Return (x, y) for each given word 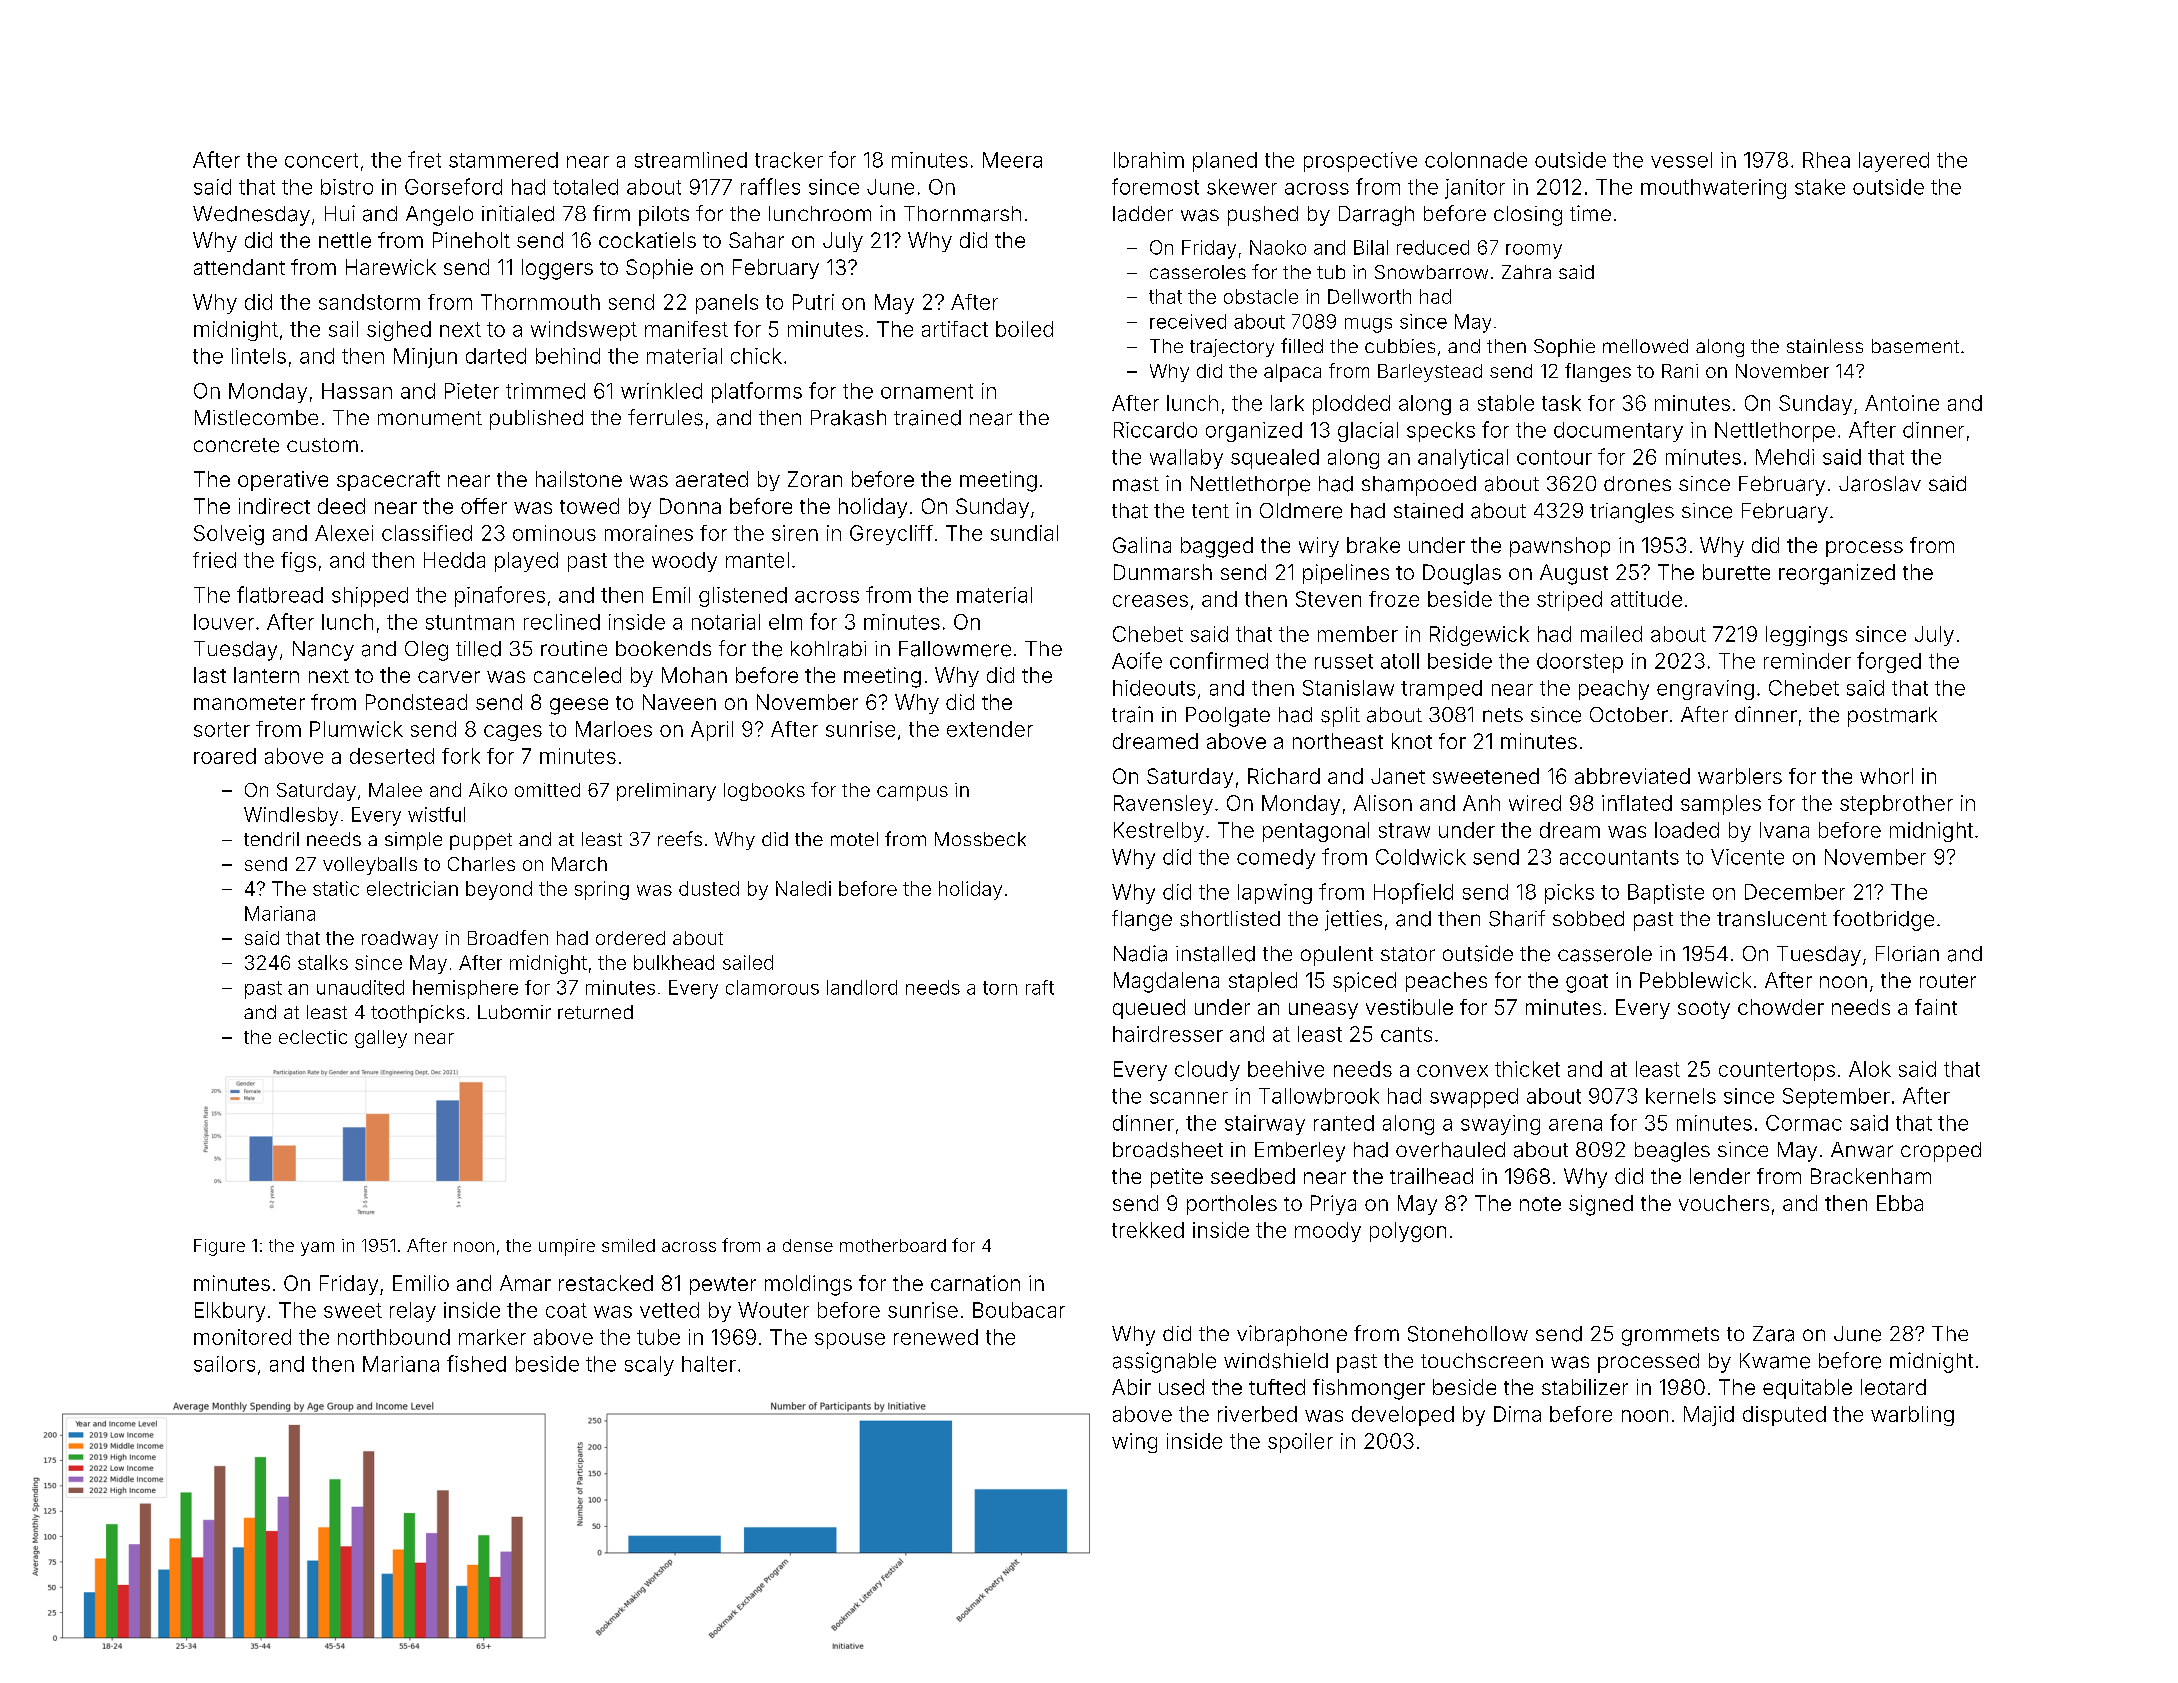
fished (476, 1363)
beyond (499, 890)
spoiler (1300, 1443)
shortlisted (1230, 919)
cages (513, 733)
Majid (1709, 1416)
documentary (1618, 432)
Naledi (803, 888)
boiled (1024, 329)
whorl (1886, 776)
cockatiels (647, 240)
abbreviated (1632, 776)
